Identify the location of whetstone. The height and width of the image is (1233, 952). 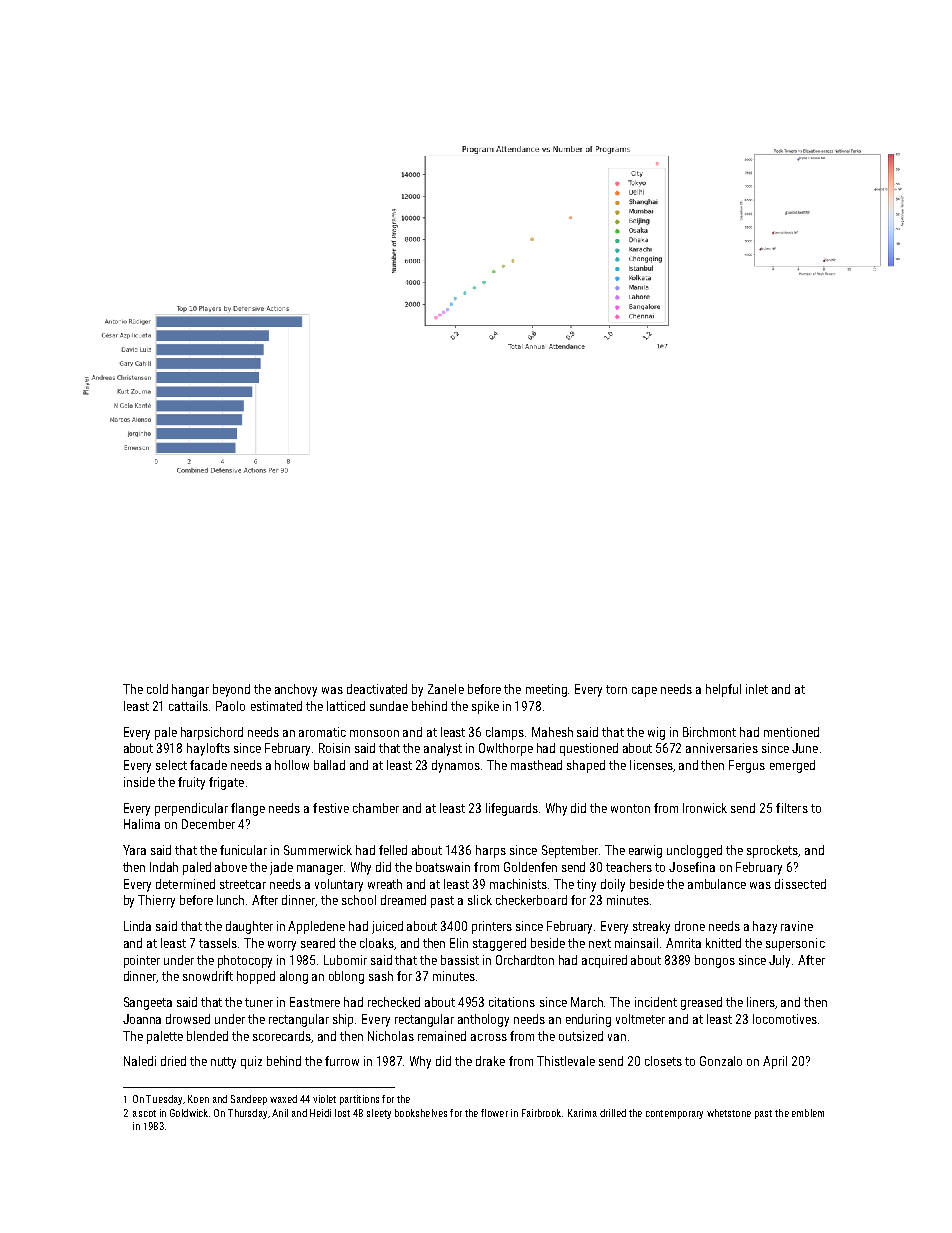
(729, 1113).
